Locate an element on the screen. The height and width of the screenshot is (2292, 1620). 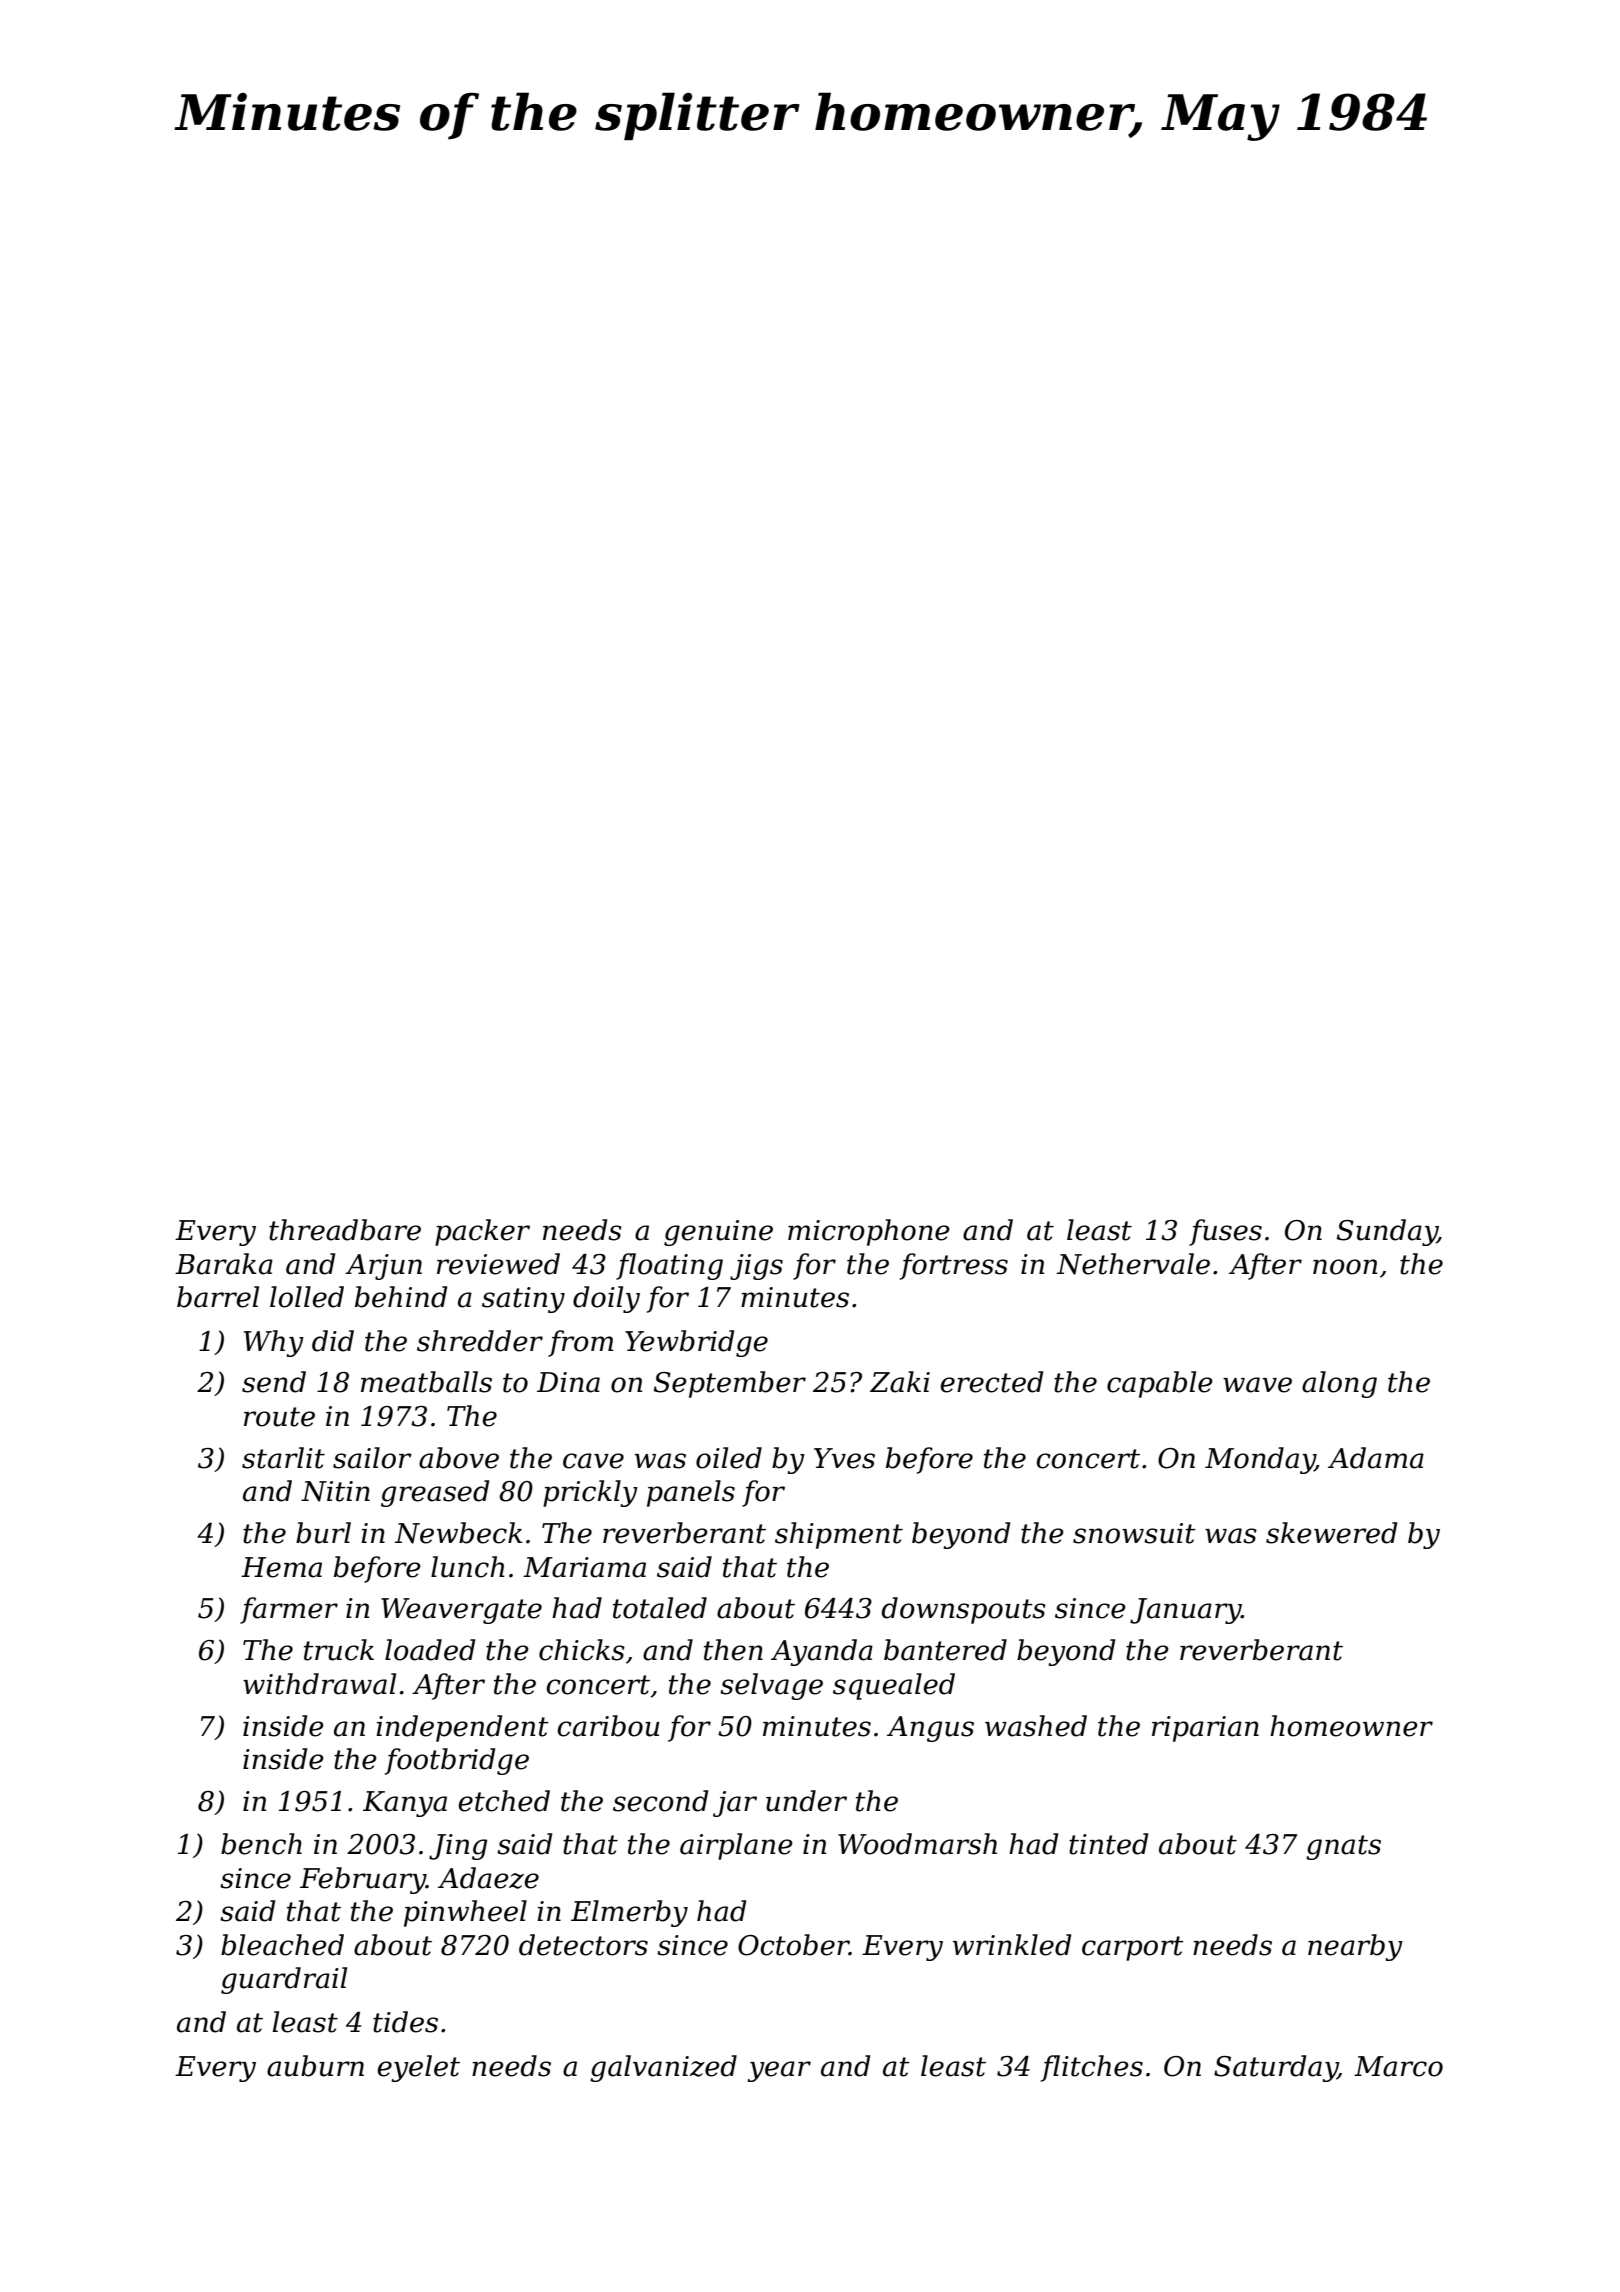
eyelet is located at coordinates (418, 2068).
